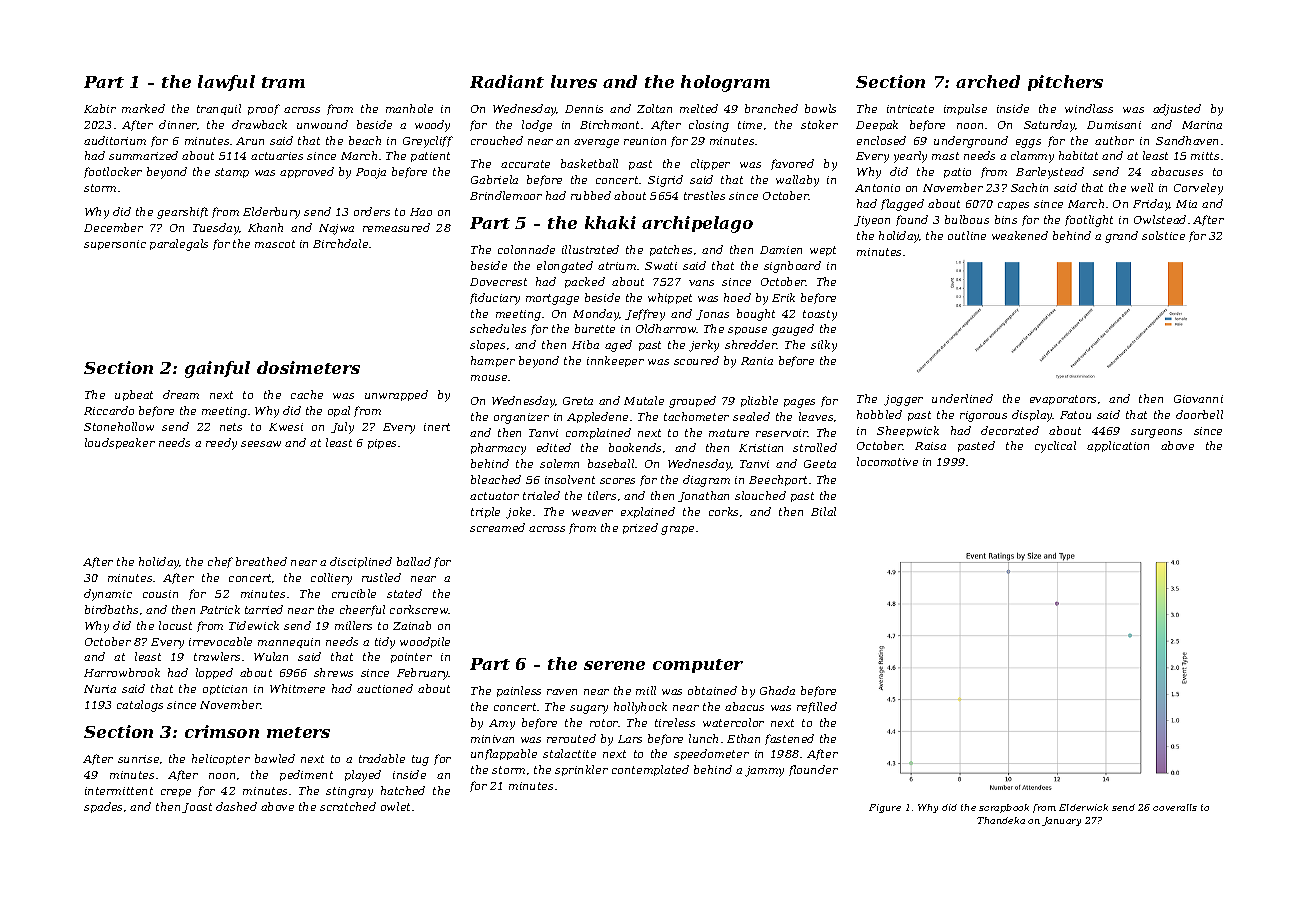 The height and width of the screenshot is (924, 1308). What do you see at coordinates (1118, 446) in the screenshot?
I see `application` at bounding box center [1118, 446].
